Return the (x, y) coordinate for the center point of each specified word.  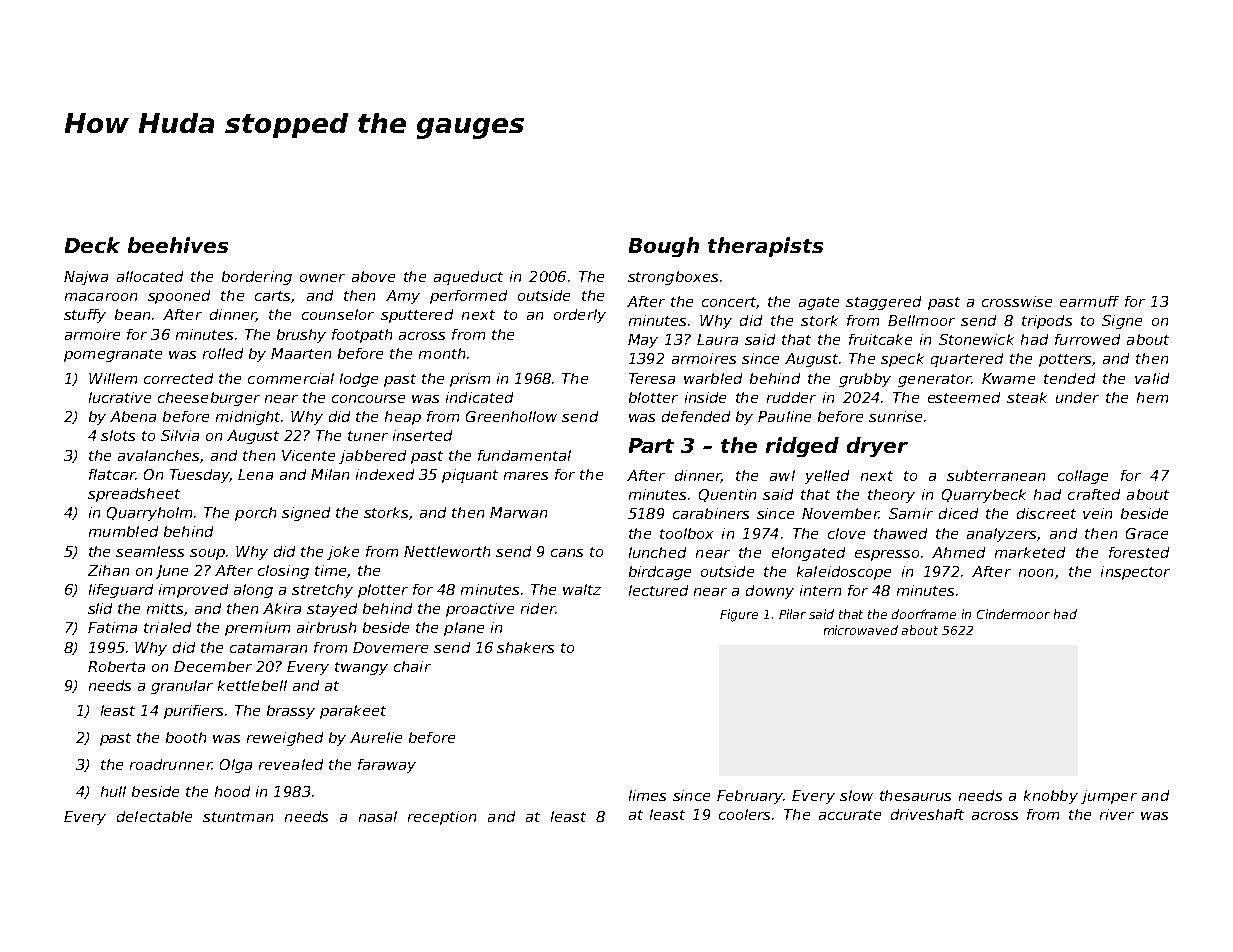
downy (770, 592)
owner (322, 278)
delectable (154, 816)
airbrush (326, 627)
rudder (791, 397)
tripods (1047, 322)
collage (1083, 477)
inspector (1135, 573)
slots (118, 435)
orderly (580, 316)
